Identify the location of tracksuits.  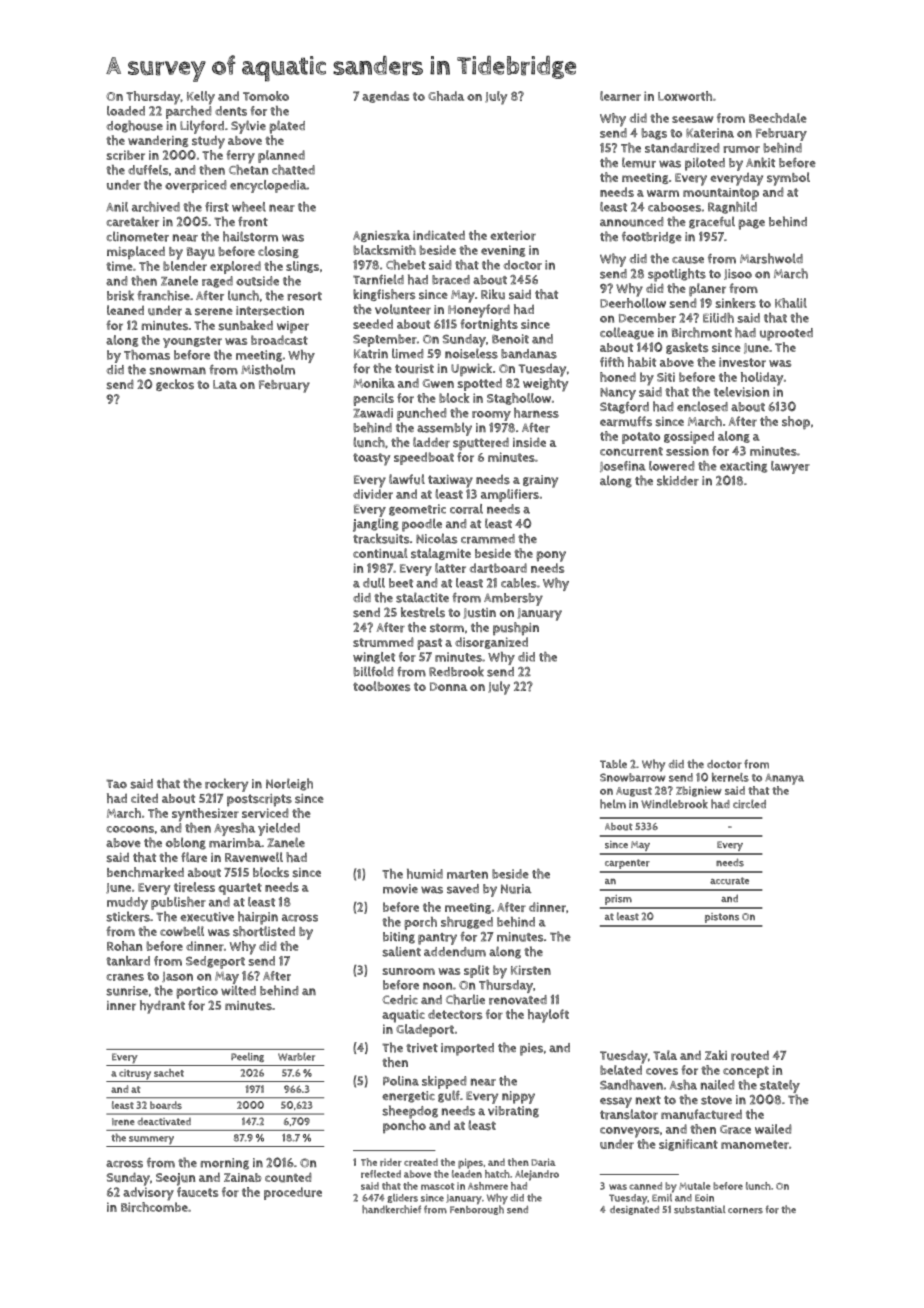
(381, 538).
